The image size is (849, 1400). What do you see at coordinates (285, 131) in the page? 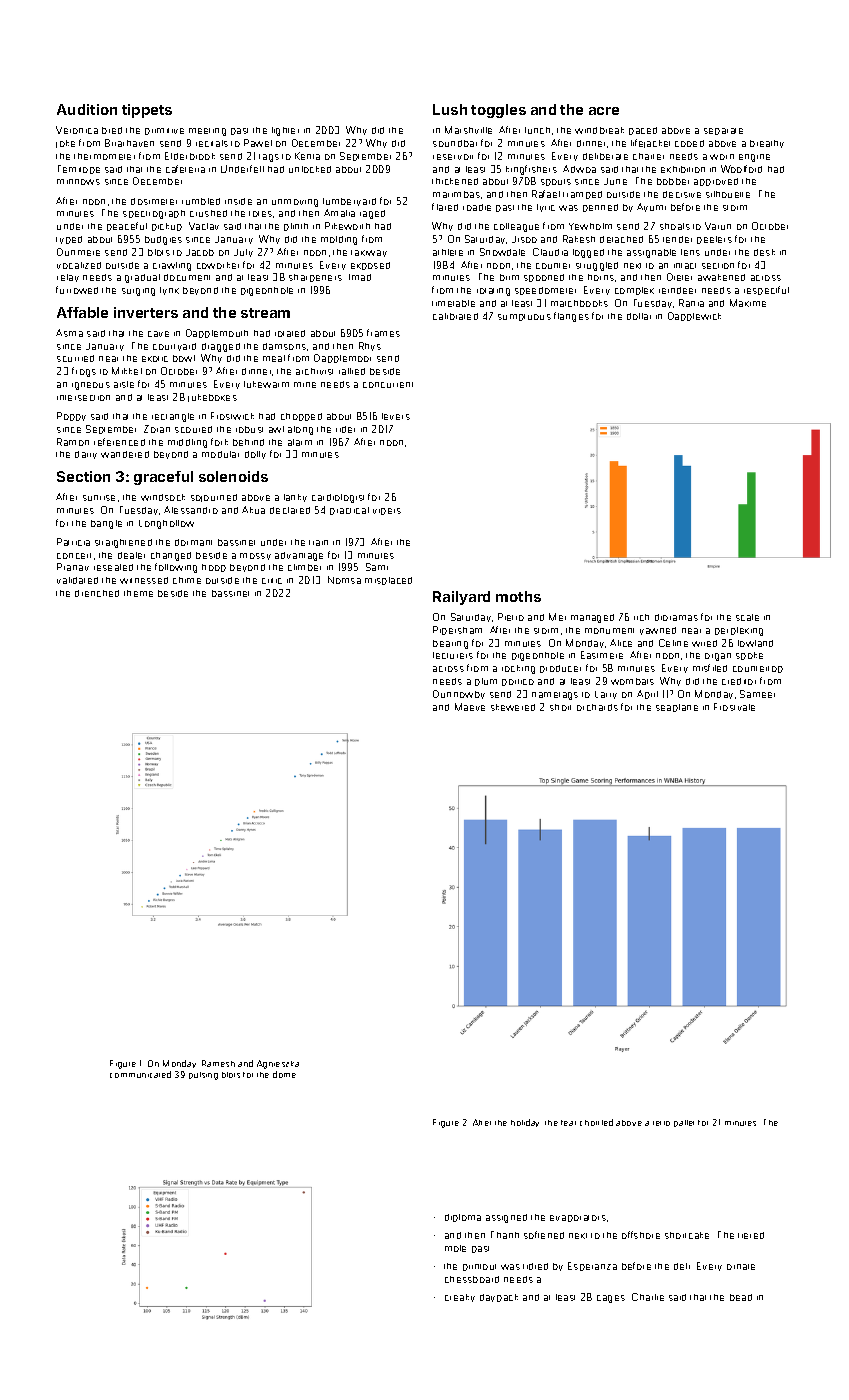
I see `lighter` at bounding box center [285, 131].
